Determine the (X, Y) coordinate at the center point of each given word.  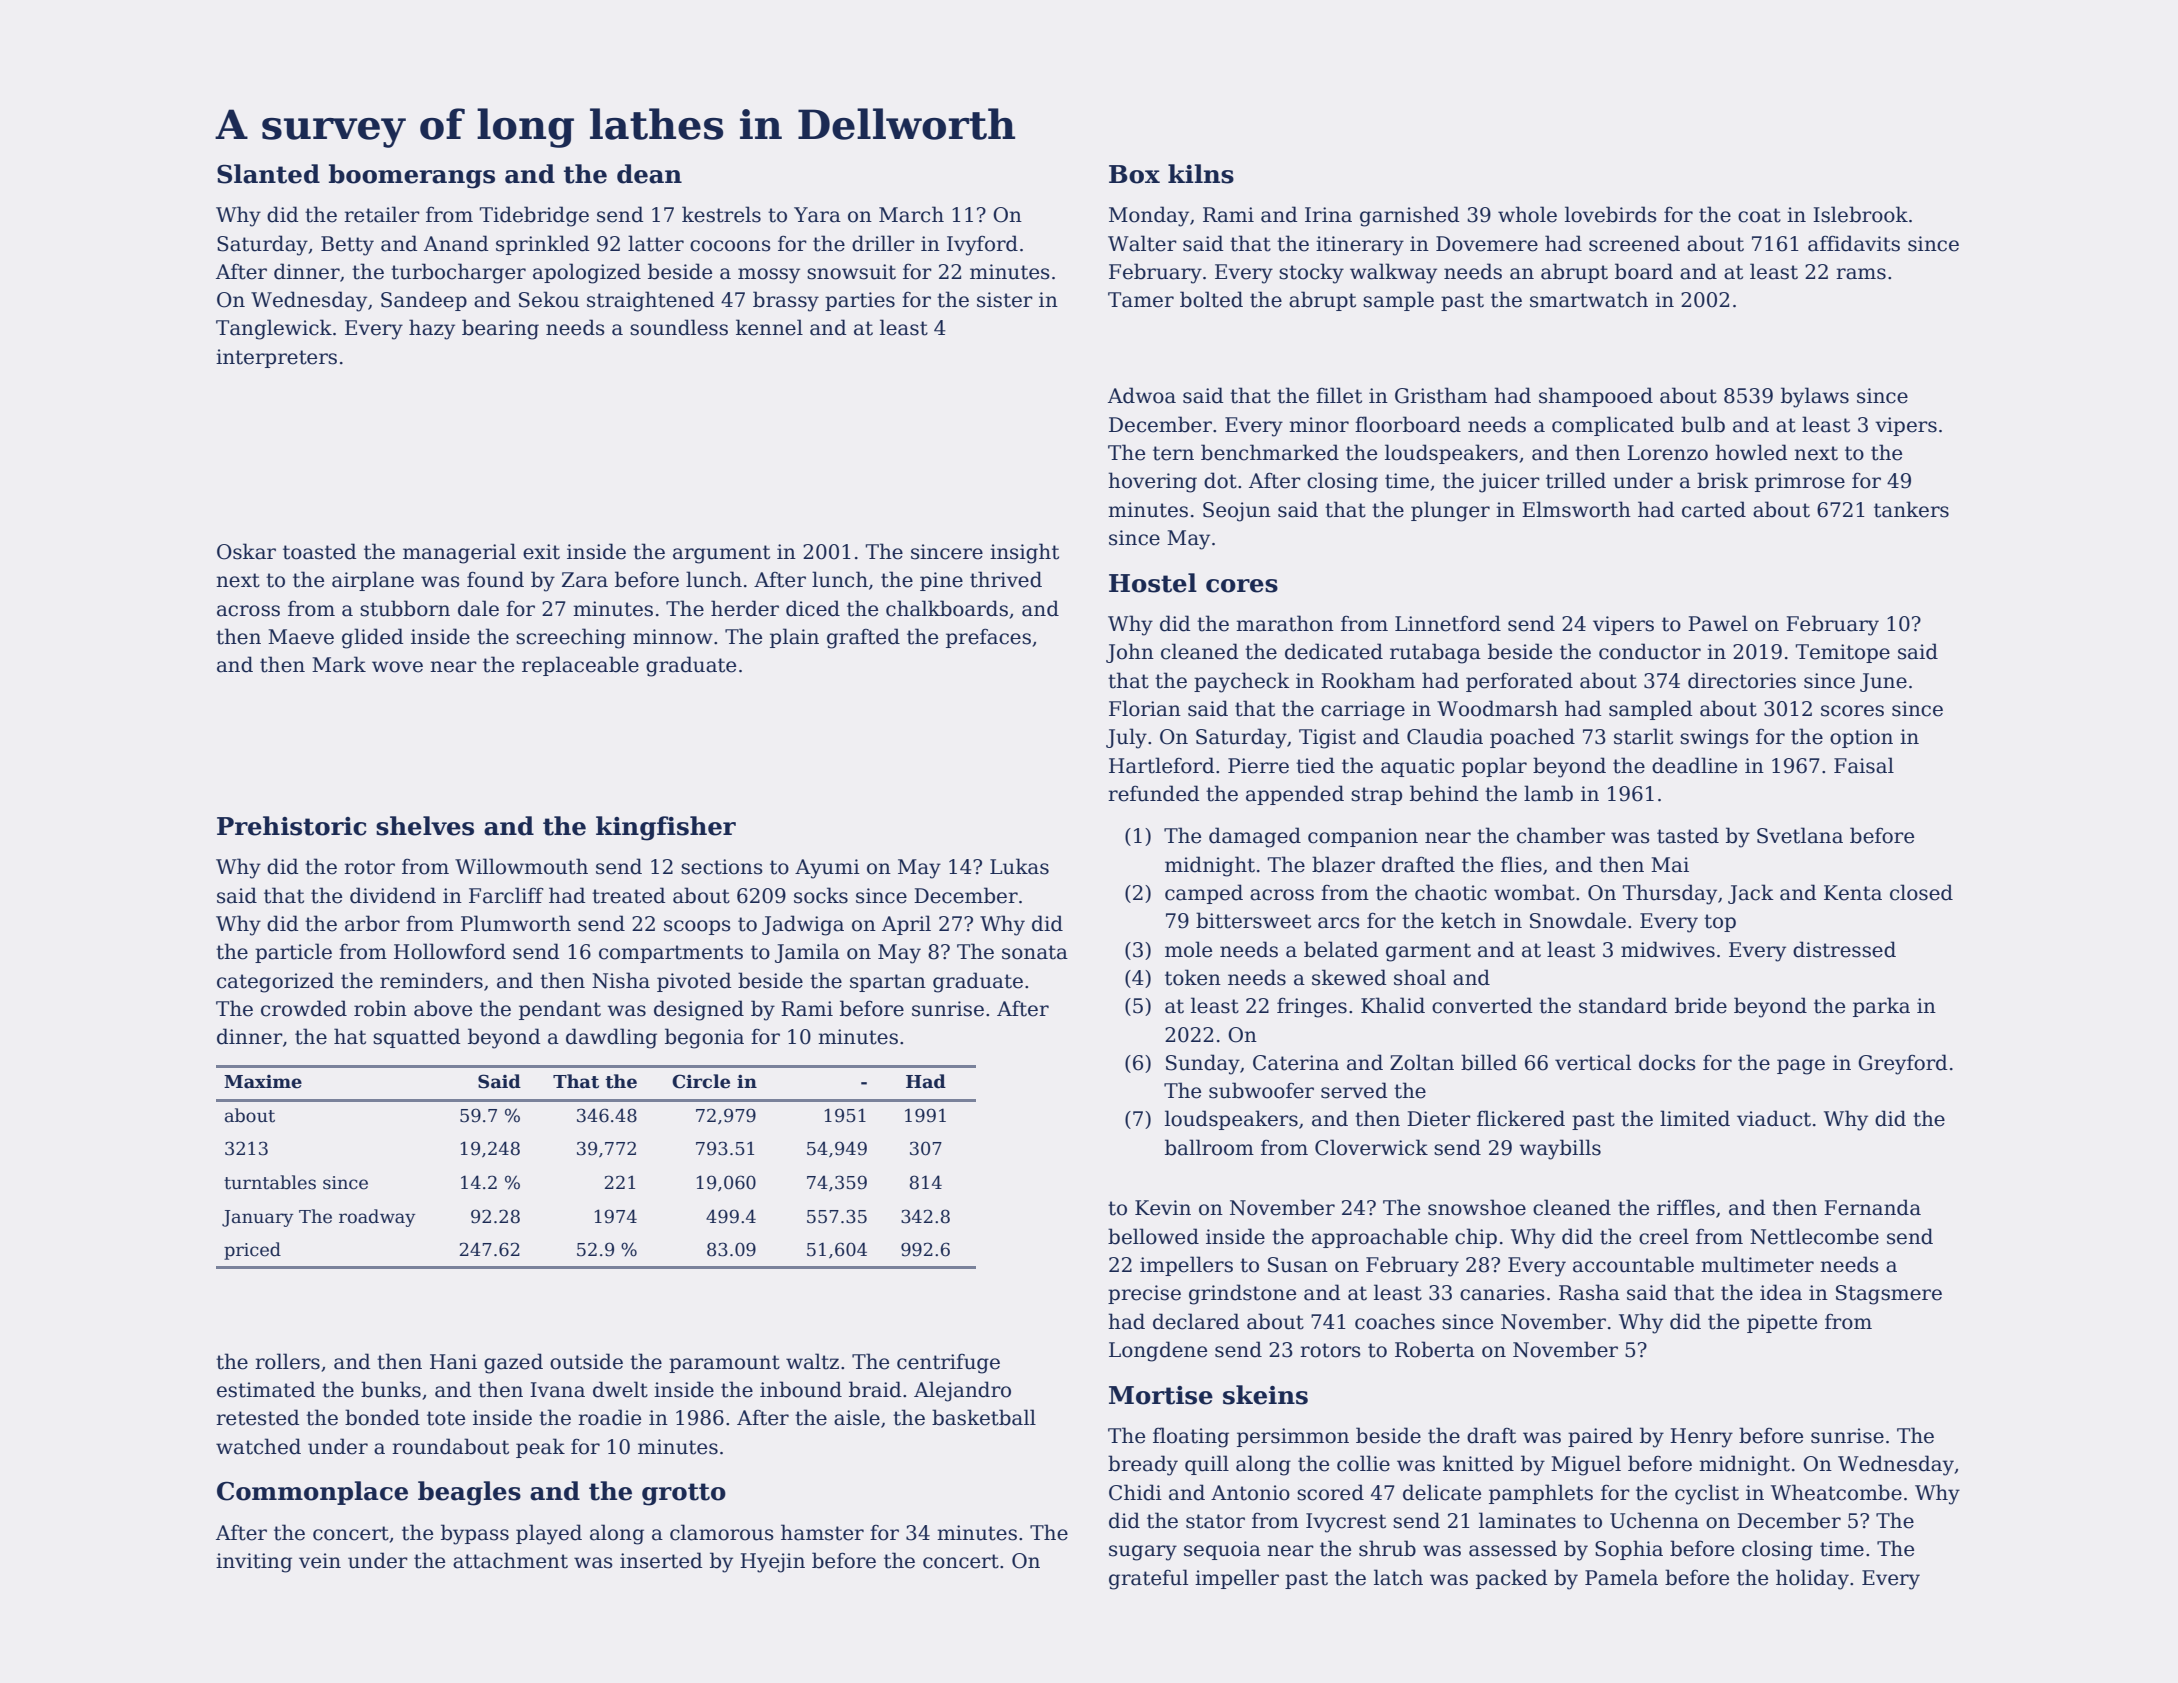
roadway (377, 1218)
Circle (701, 1081)
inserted (661, 1560)
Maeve (301, 637)
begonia (704, 1038)
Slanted (268, 174)
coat (1759, 215)
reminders (431, 980)
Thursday (1669, 894)
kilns (1201, 174)
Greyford (1903, 1064)
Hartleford (1162, 765)
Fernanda (1872, 1207)
